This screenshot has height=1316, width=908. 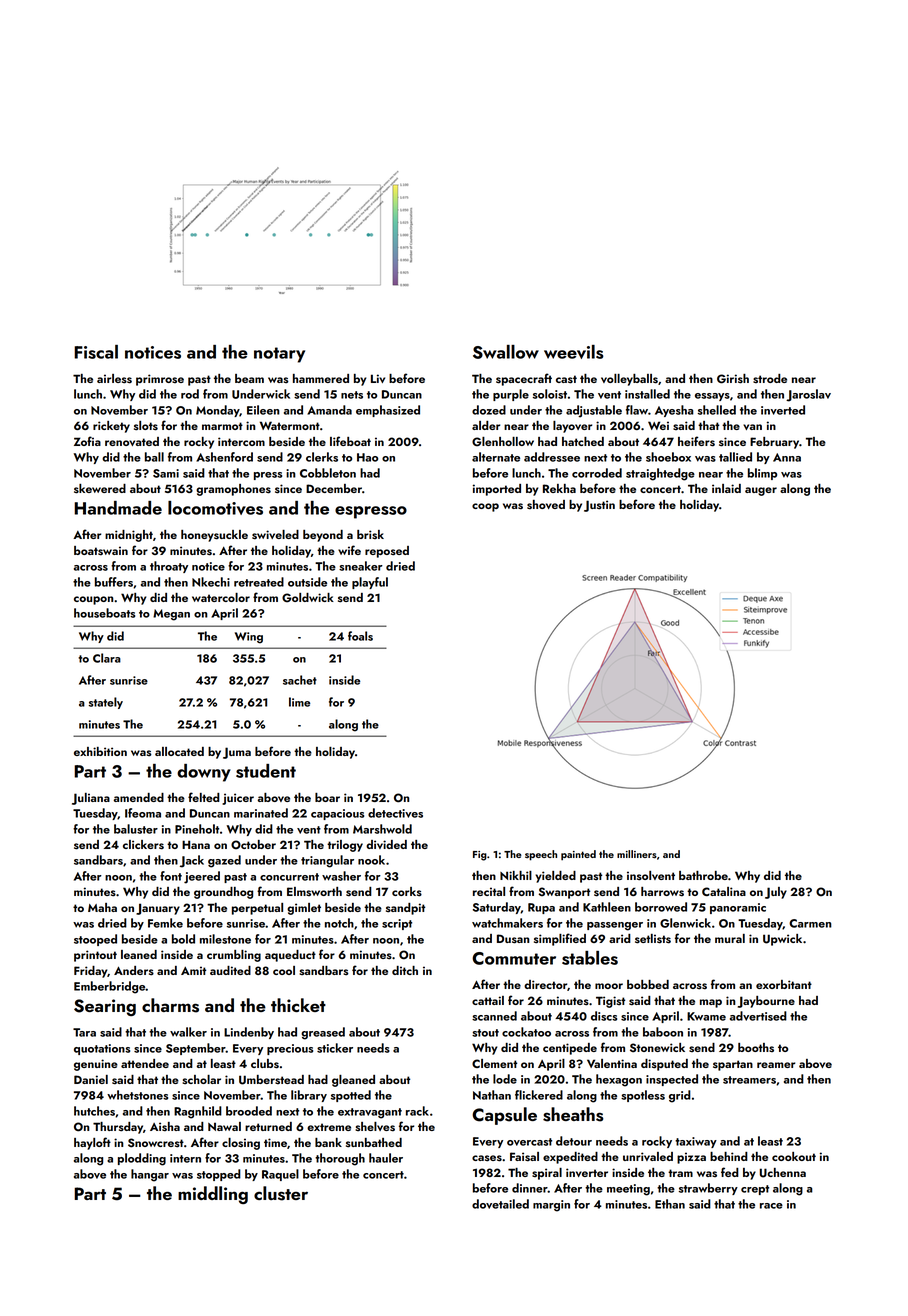 I want to click on strode, so click(x=770, y=378).
